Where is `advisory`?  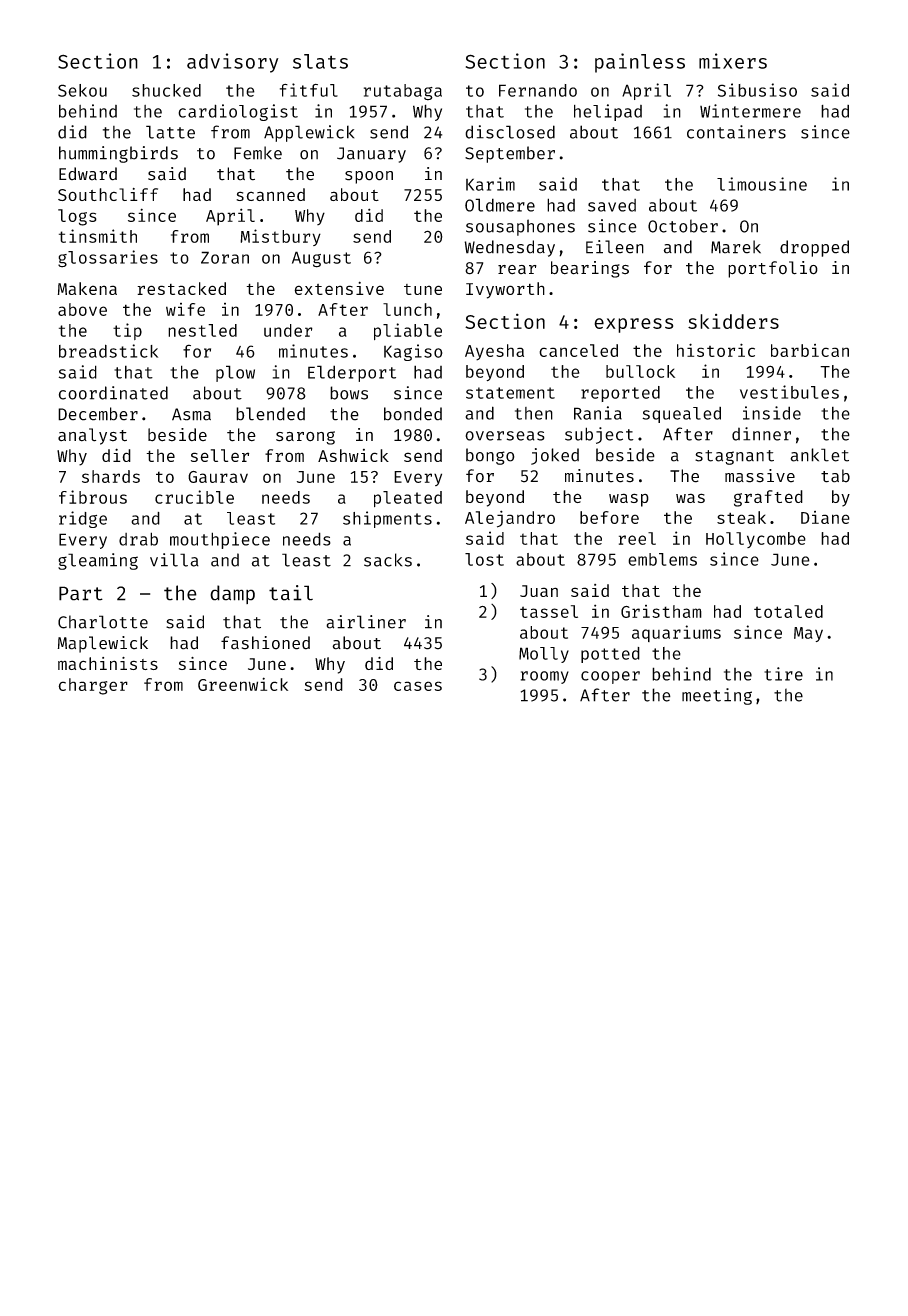
advisory is located at coordinates (233, 63).
